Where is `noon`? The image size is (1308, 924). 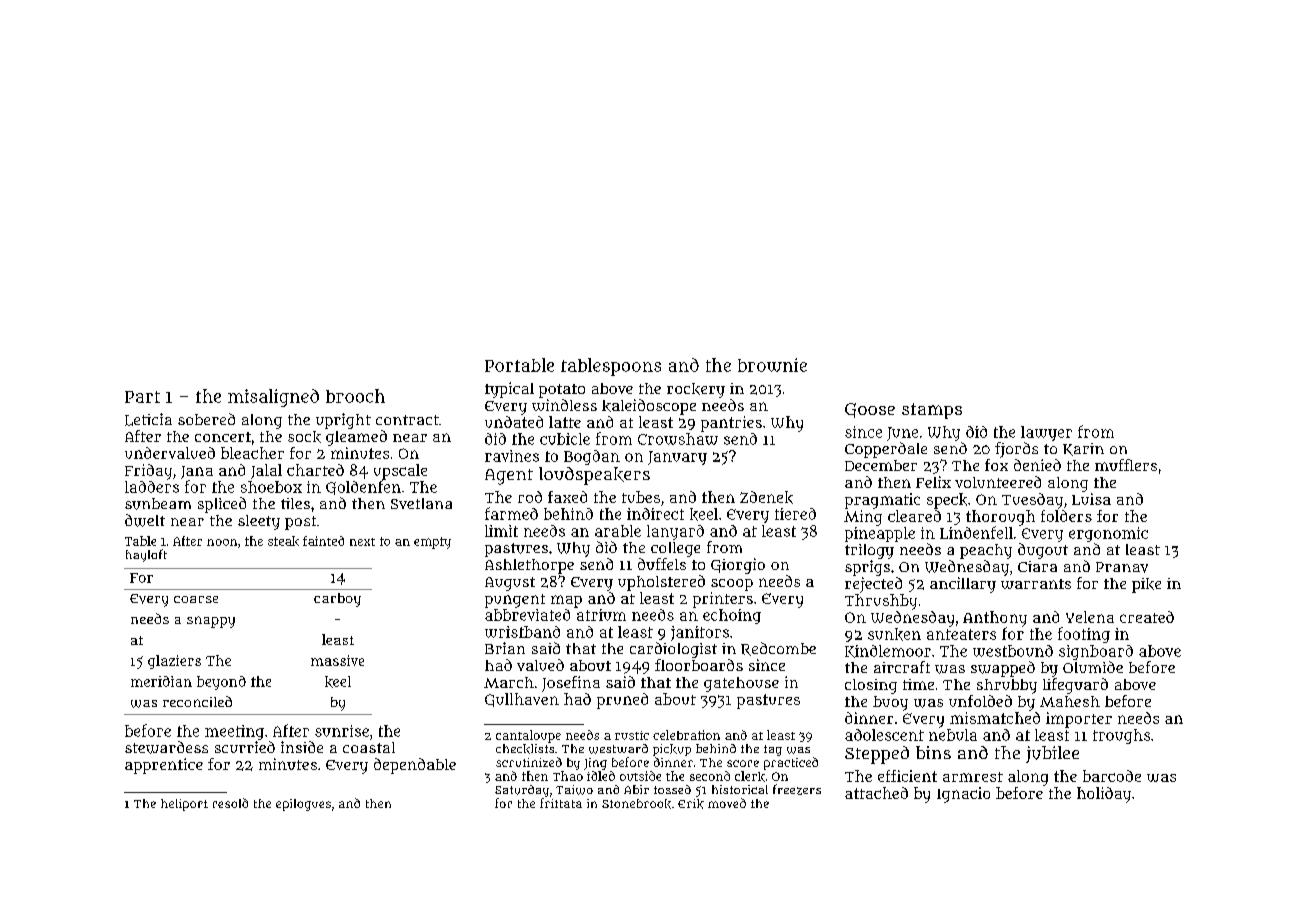 noon is located at coordinates (222, 542).
